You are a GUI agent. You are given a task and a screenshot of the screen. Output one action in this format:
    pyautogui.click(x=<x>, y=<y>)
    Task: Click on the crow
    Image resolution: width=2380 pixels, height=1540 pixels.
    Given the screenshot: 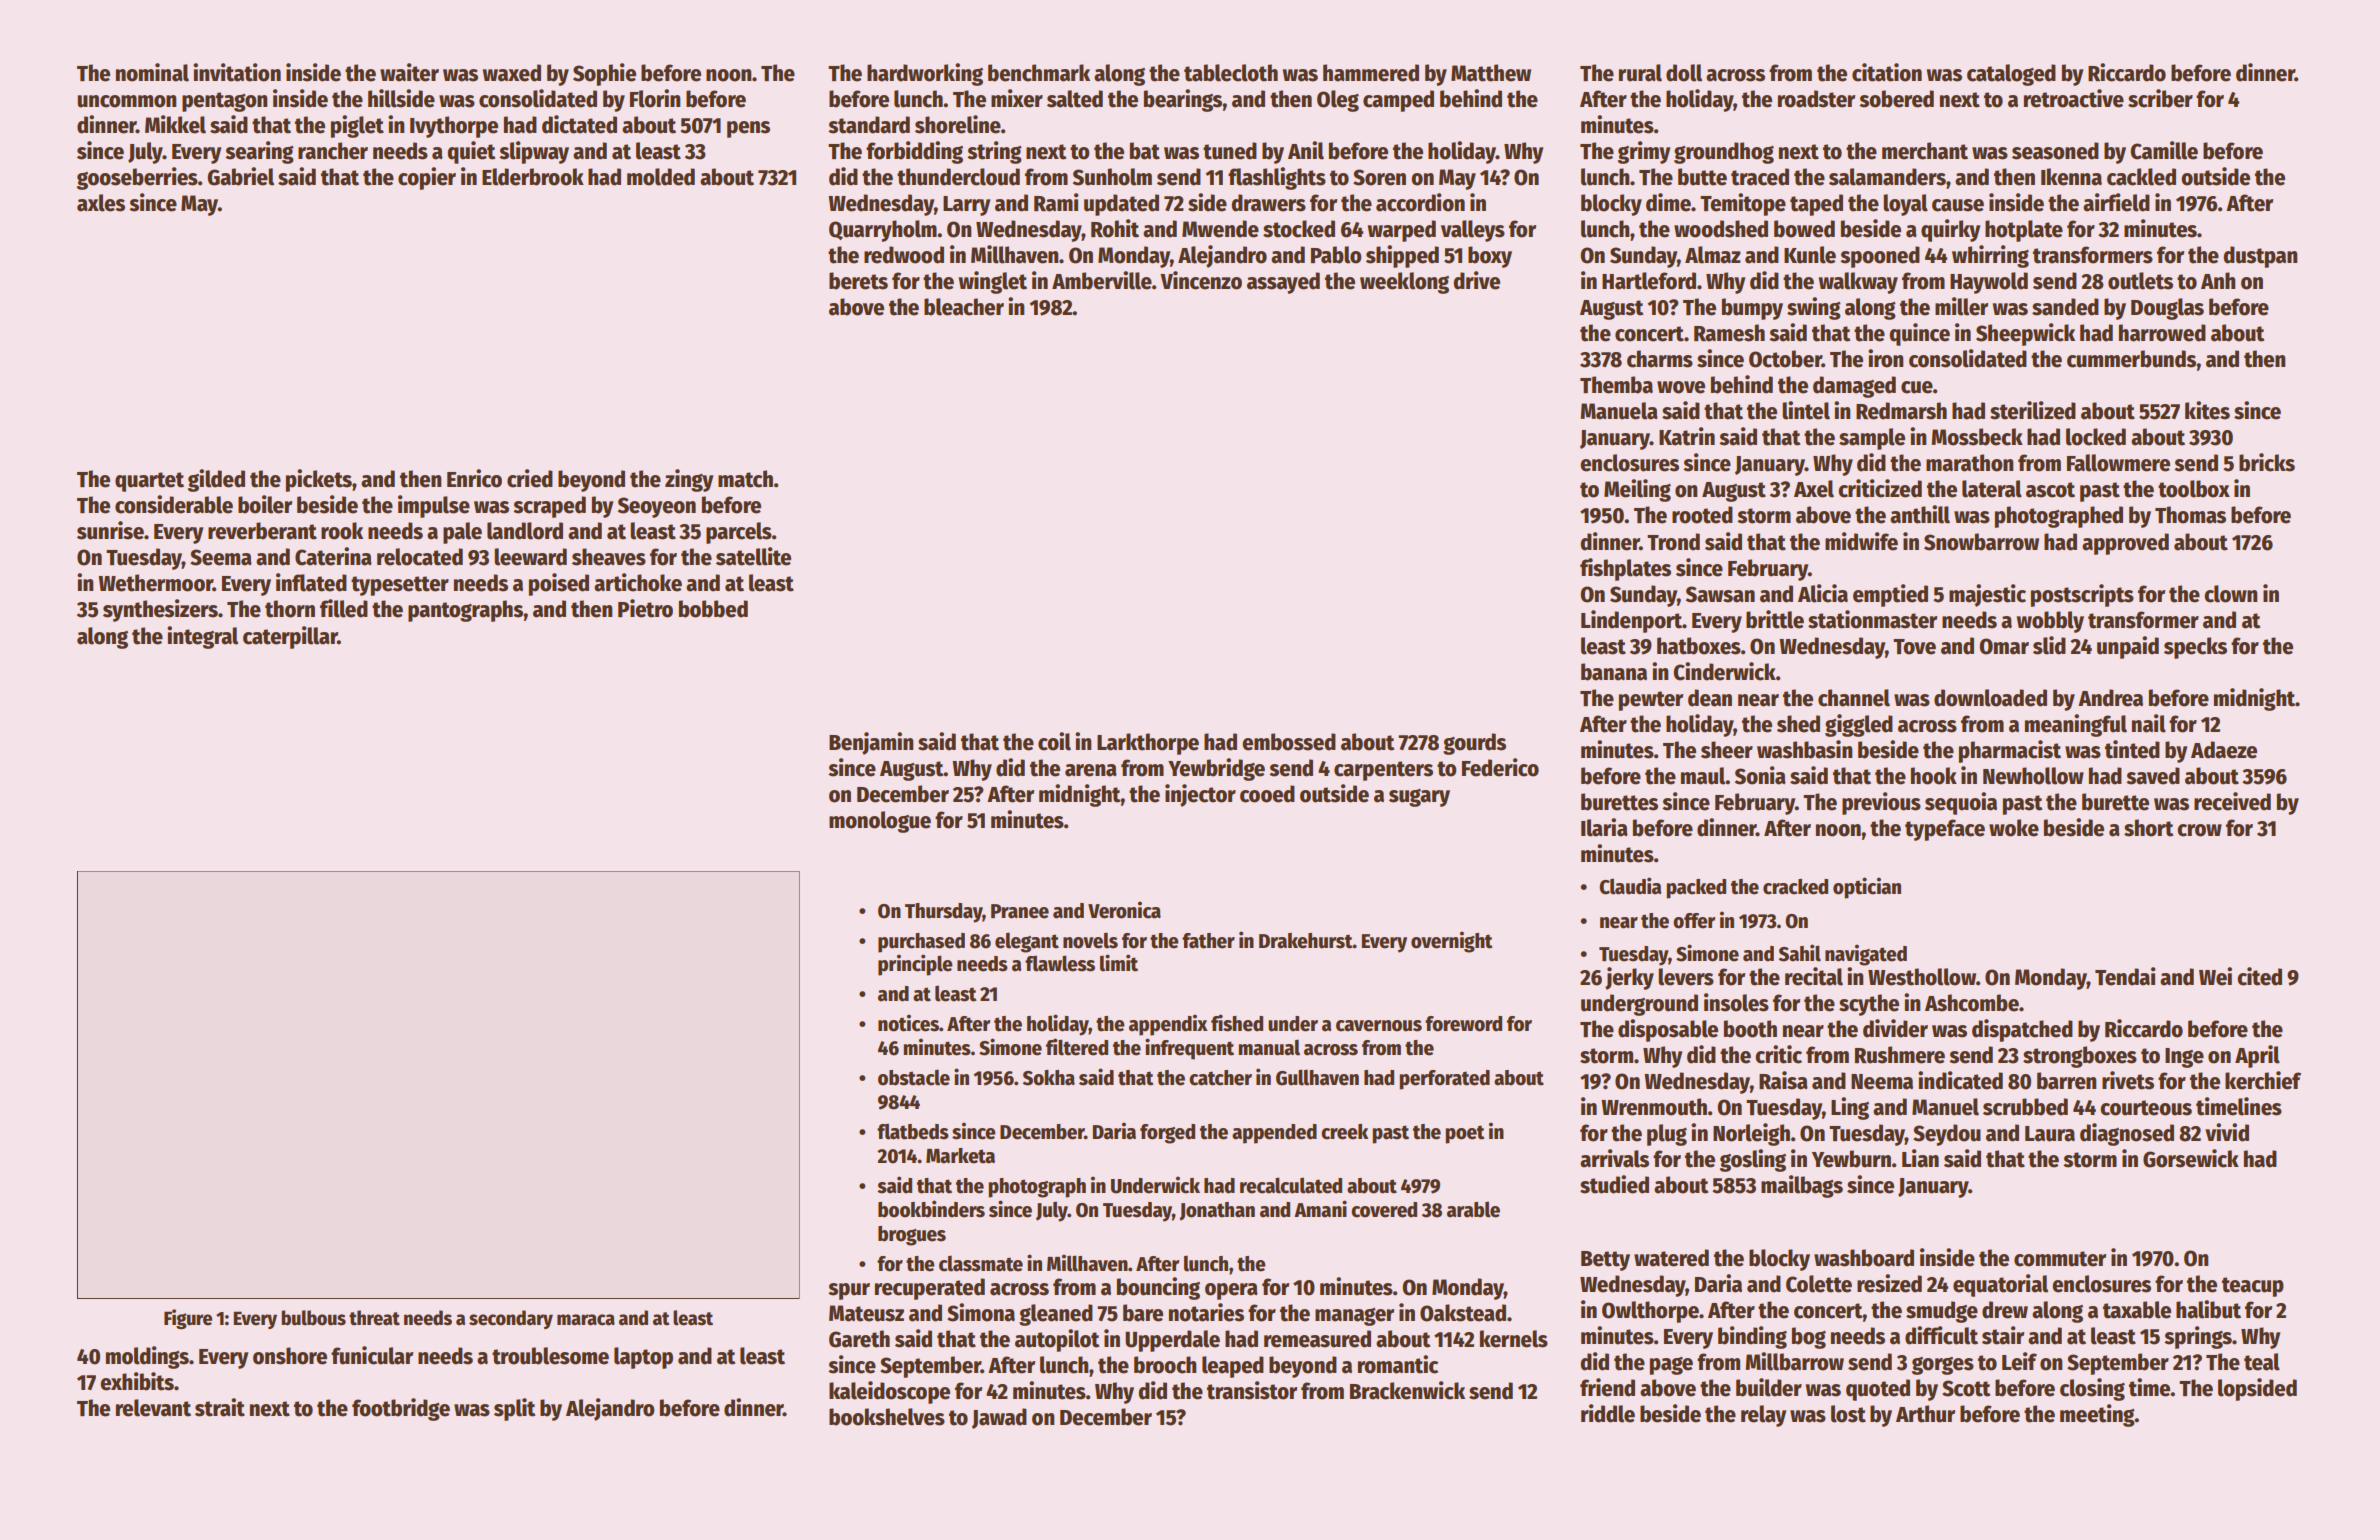 What is the action you would take?
    pyautogui.click(x=2199, y=830)
